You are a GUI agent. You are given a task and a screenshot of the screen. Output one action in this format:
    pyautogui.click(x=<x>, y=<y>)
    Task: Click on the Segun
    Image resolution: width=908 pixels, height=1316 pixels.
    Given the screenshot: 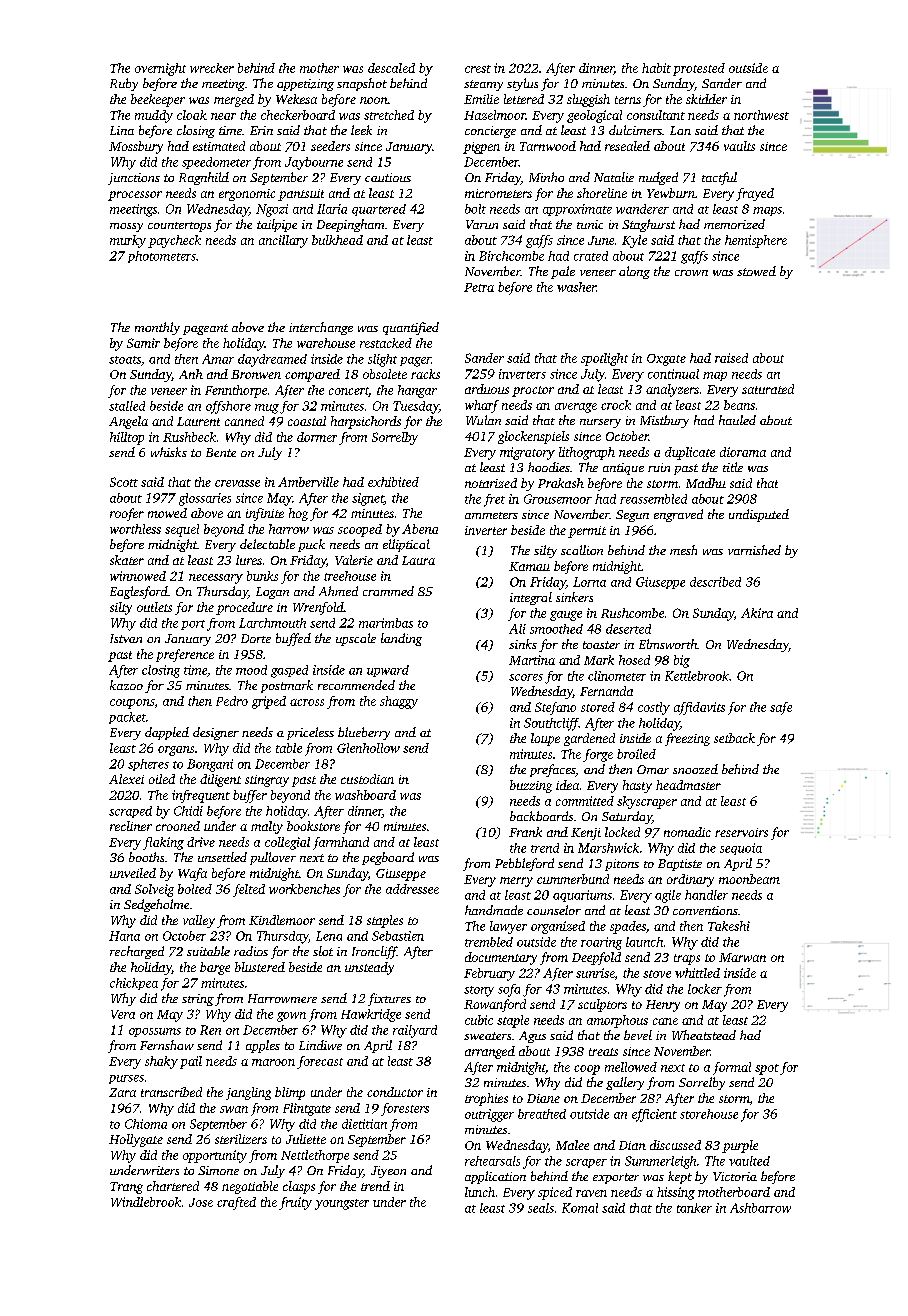 What is the action you would take?
    pyautogui.click(x=632, y=516)
